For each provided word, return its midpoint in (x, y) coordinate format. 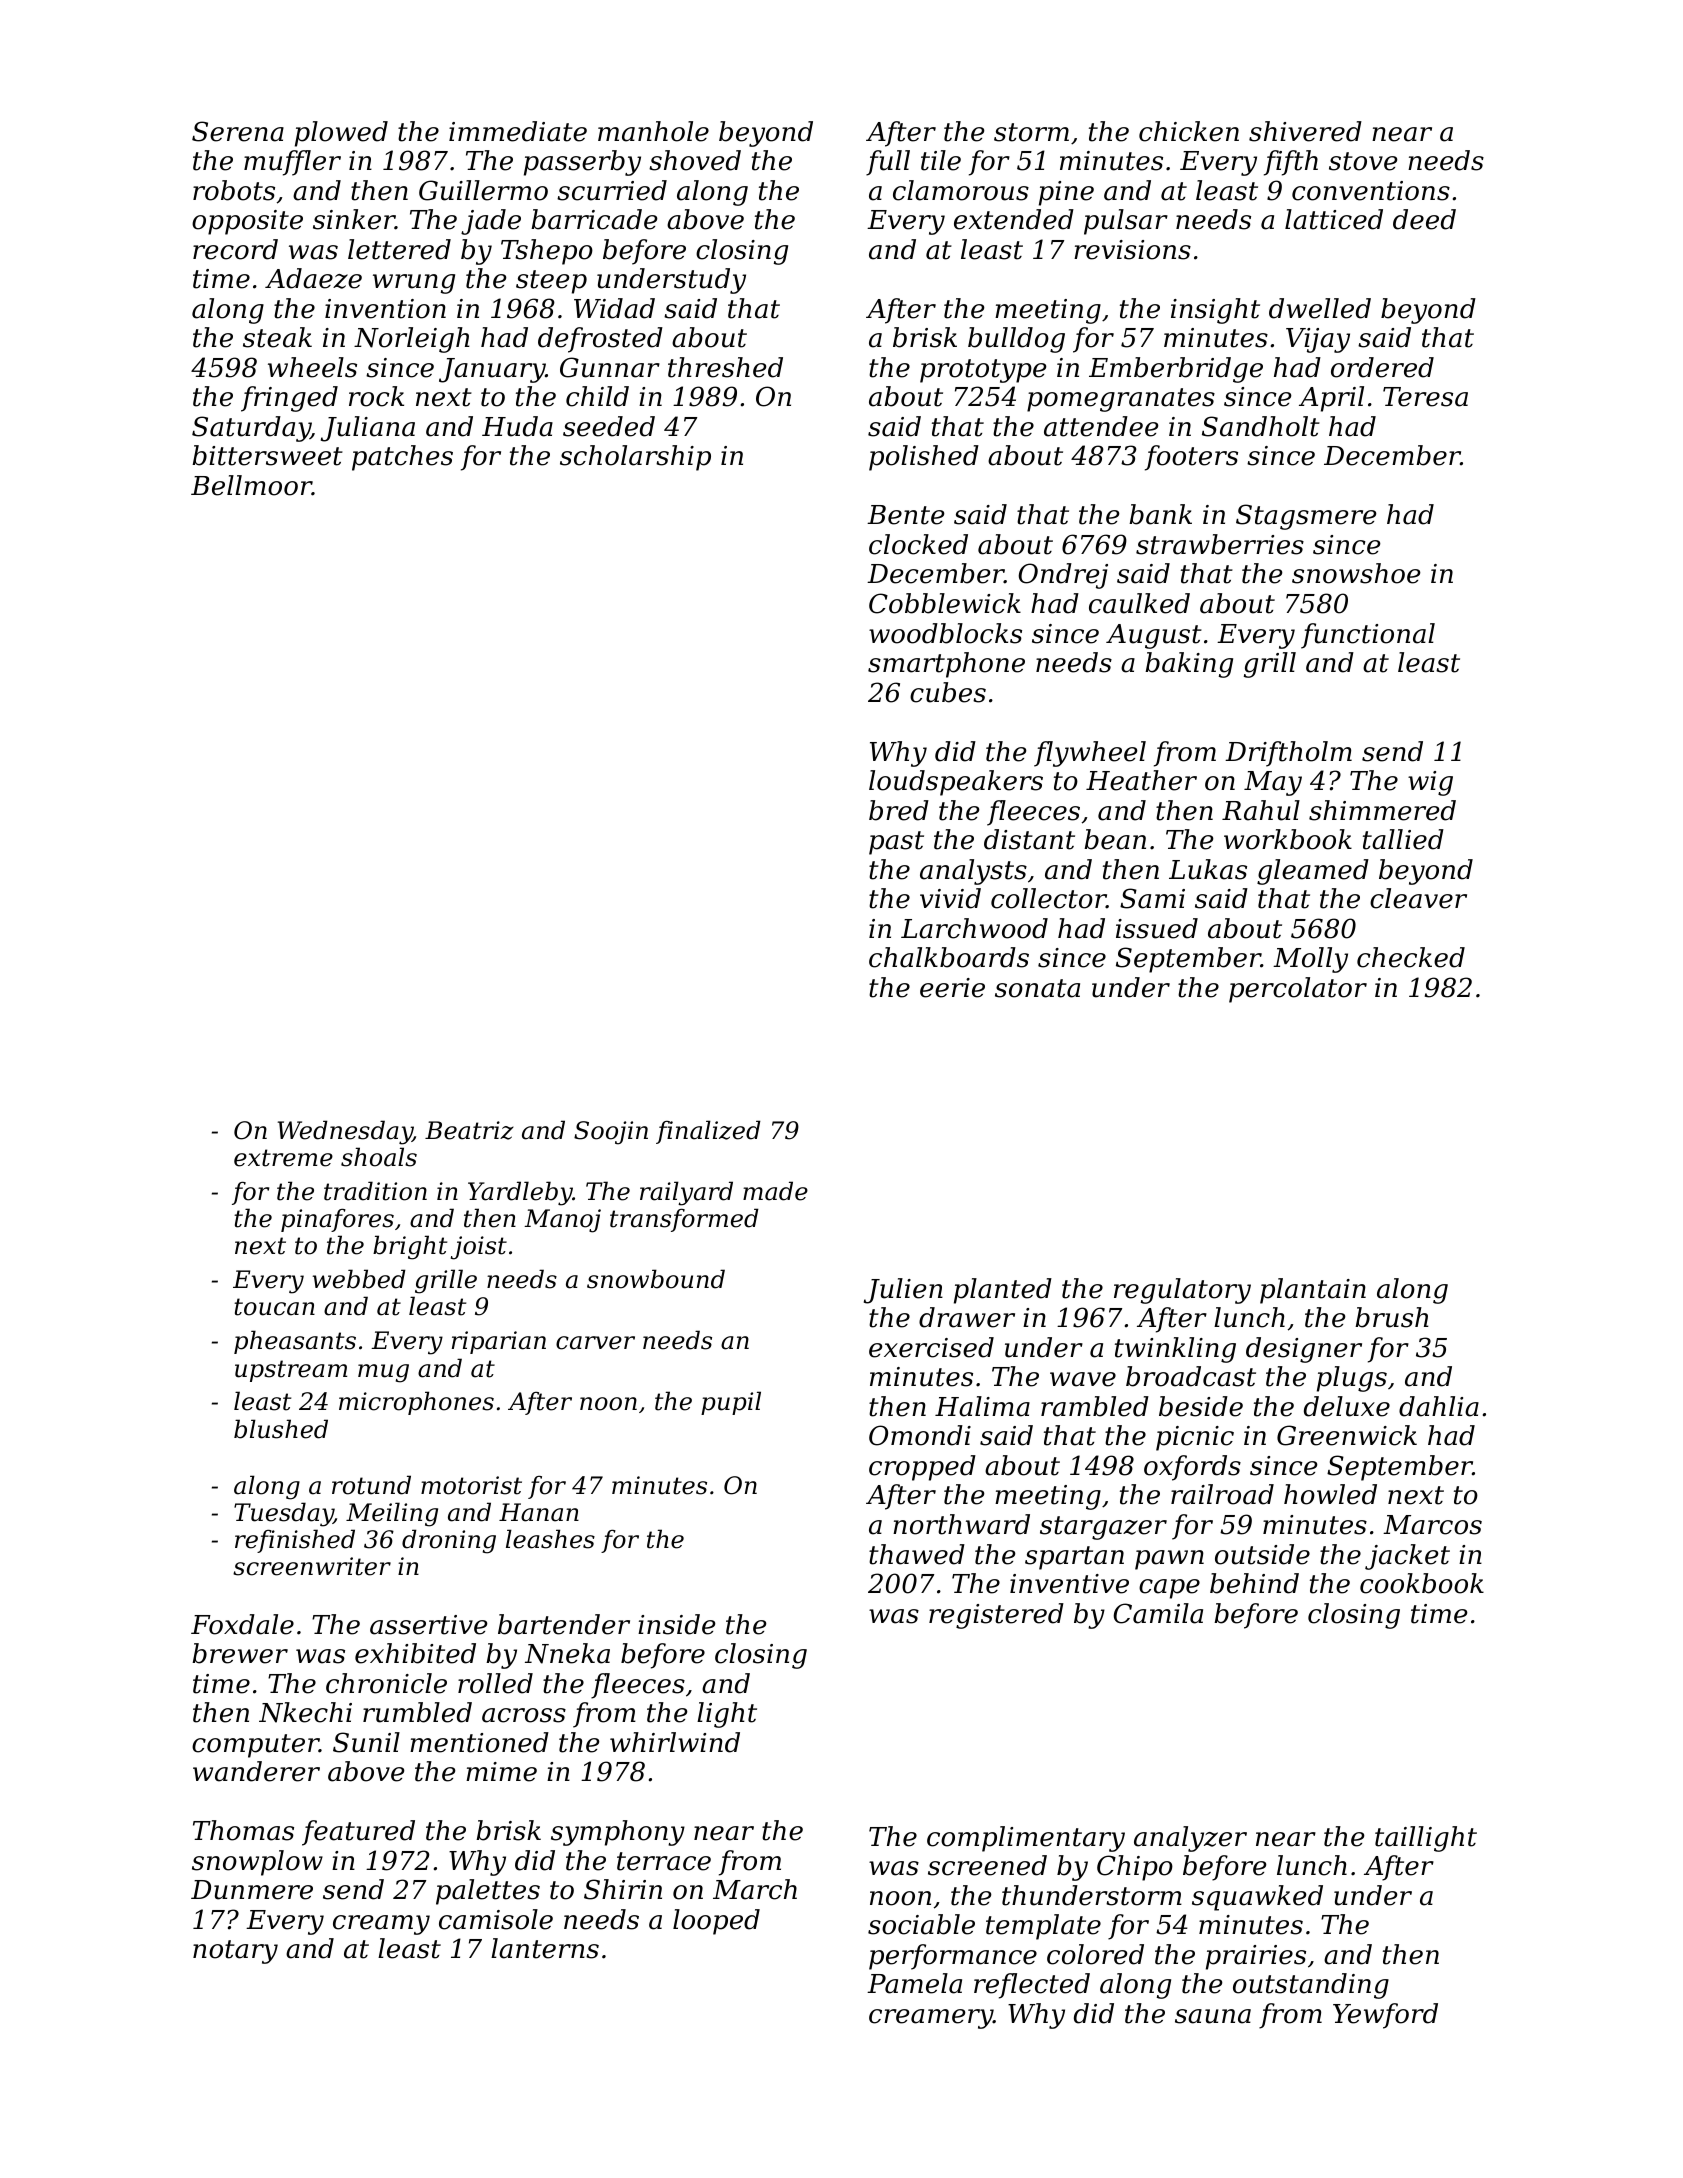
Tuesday (283, 1514)
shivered (1305, 131)
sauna (1213, 2016)
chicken (1189, 131)
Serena (238, 131)
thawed (917, 1554)
